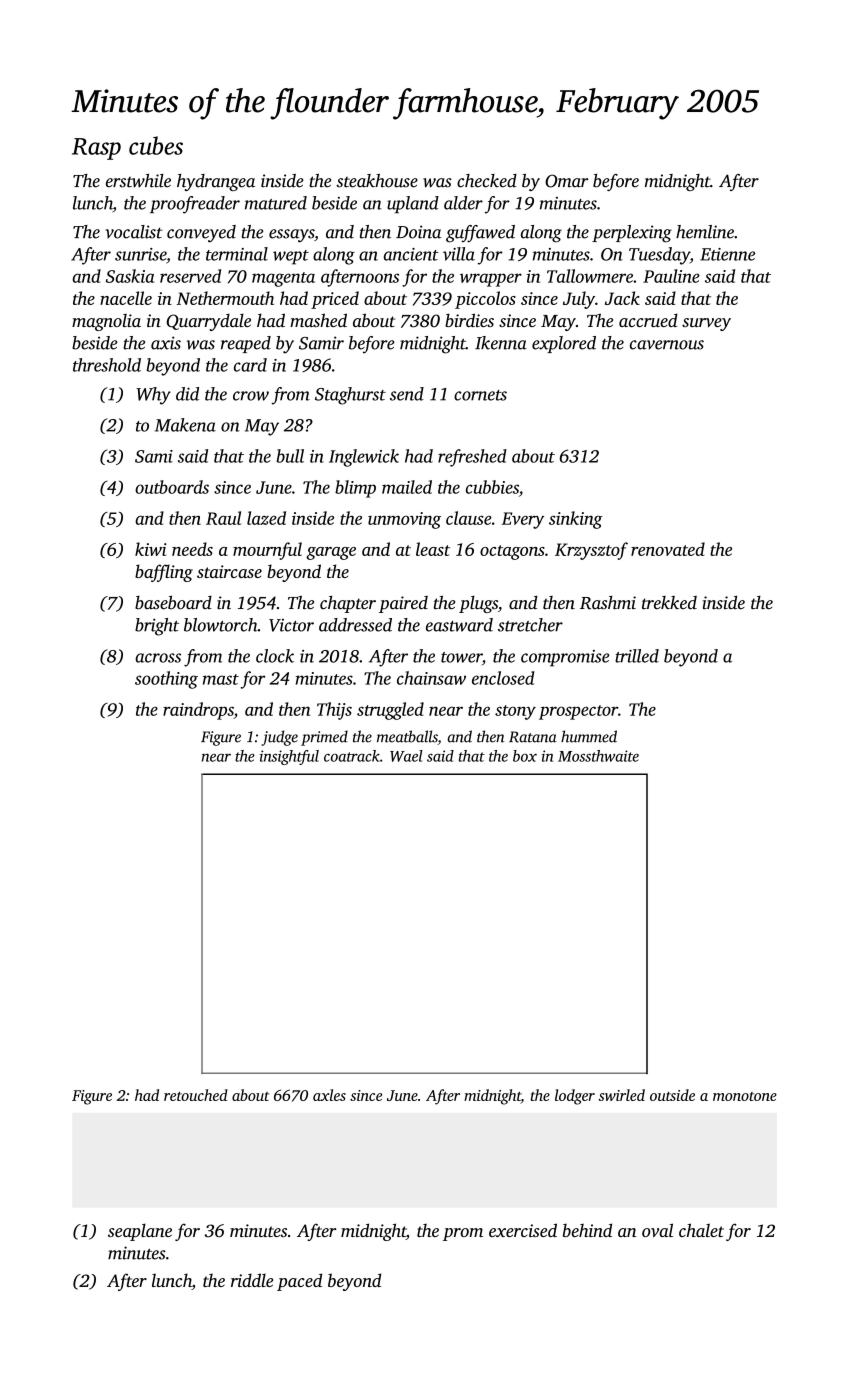 The height and width of the image is (1400, 849). Describe the element at coordinates (290, 456) in the image. I see `bull` at that location.
